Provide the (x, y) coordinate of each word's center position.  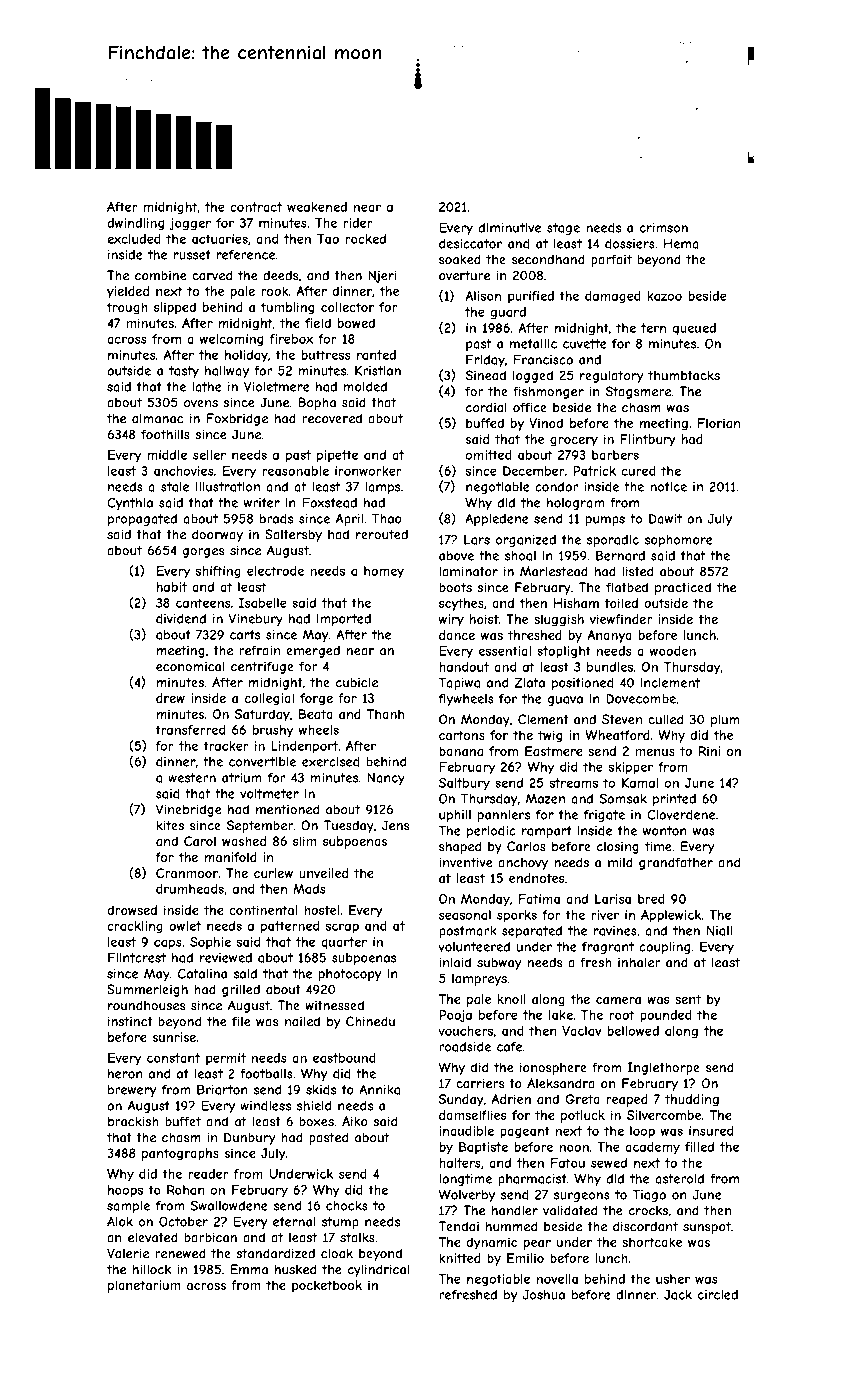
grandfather (676, 863)
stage (563, 229)
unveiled (323, 873)
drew (170, 698)
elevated (153, 1237)
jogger (190, 224)
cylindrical (378, 1270)
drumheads (190, 889)
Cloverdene (681, 815)
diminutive (510, 228)
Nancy (386, 779)
